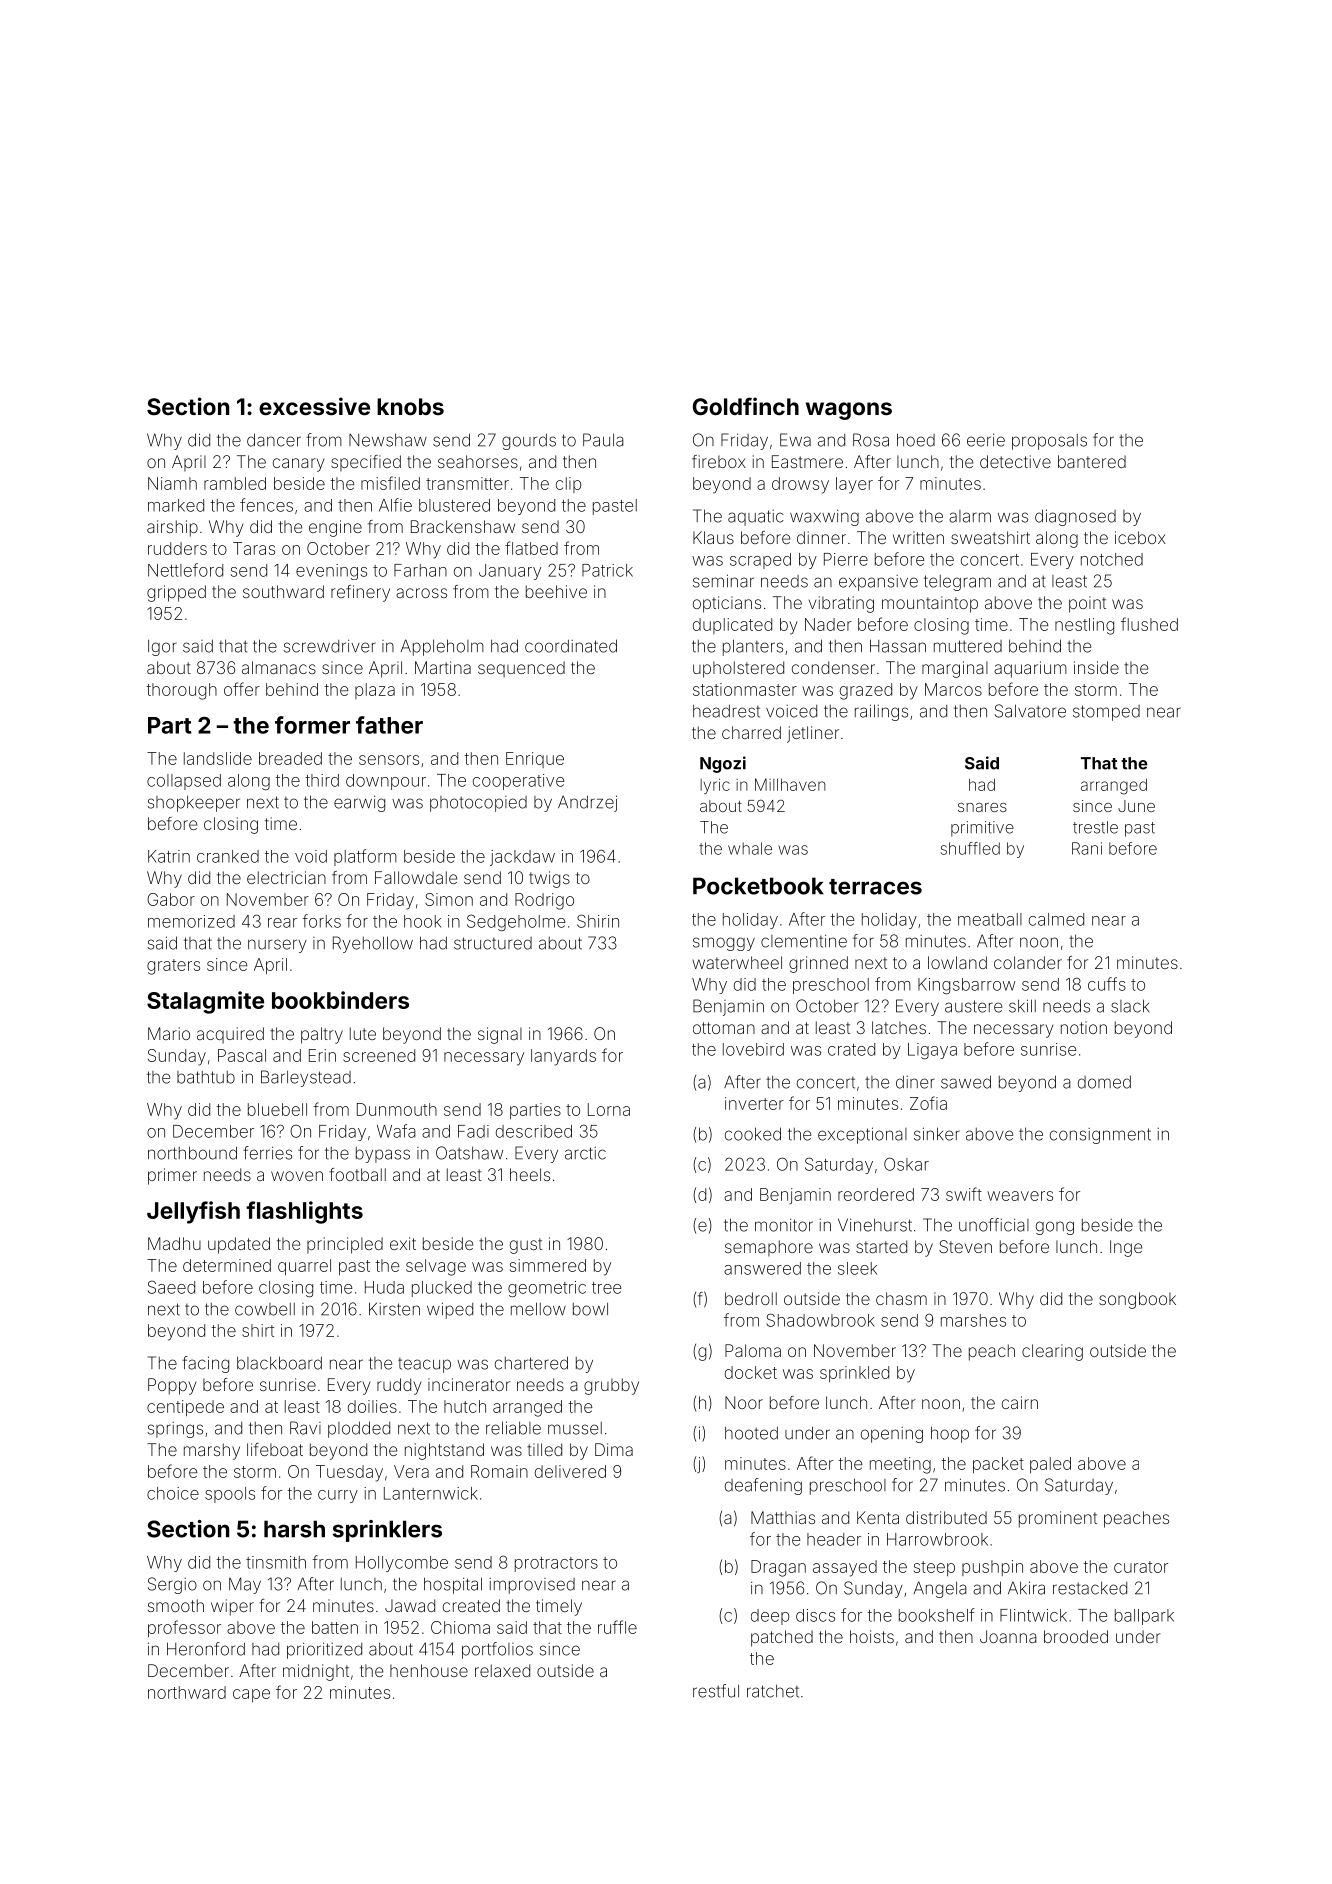 The image size is (1332, 1884). I want to click on Heronford, so click(206, 1649).
